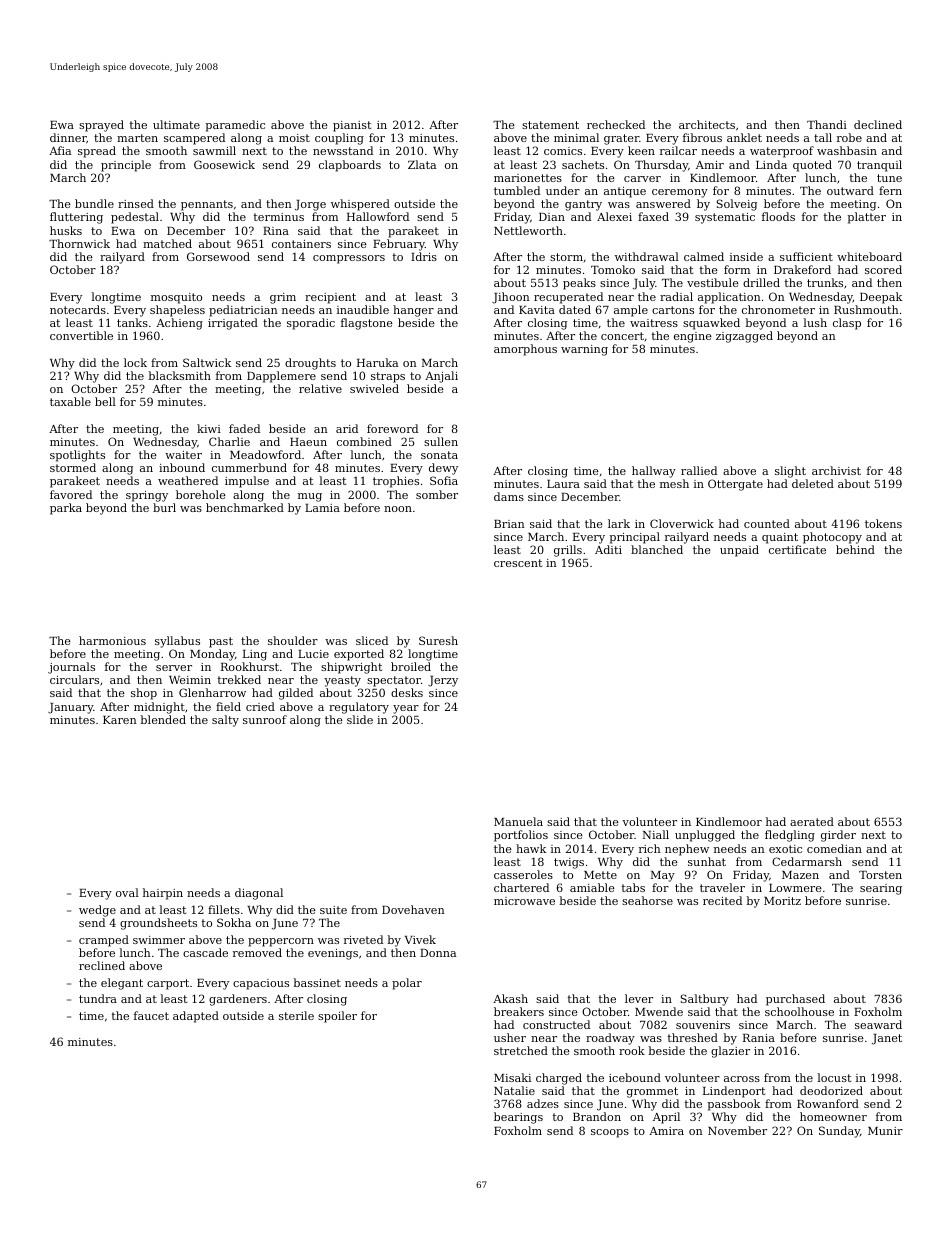 Image resolution: width=952 pixels, height=1233 pixels. I want to click on wedge, so click(97, 911).
